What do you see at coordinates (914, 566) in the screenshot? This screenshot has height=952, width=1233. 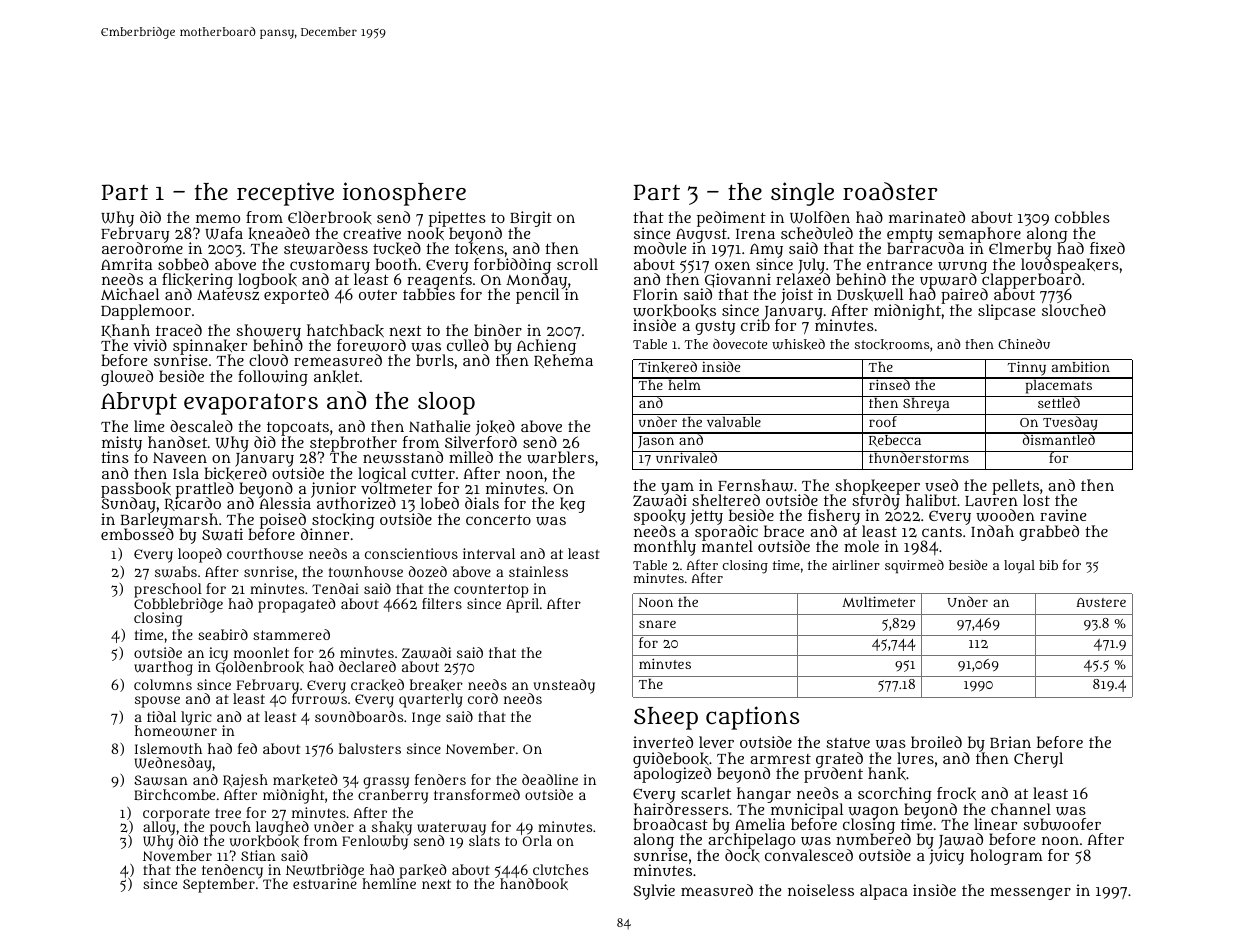 I see `squirmed` at bounding box center [914, 566].
